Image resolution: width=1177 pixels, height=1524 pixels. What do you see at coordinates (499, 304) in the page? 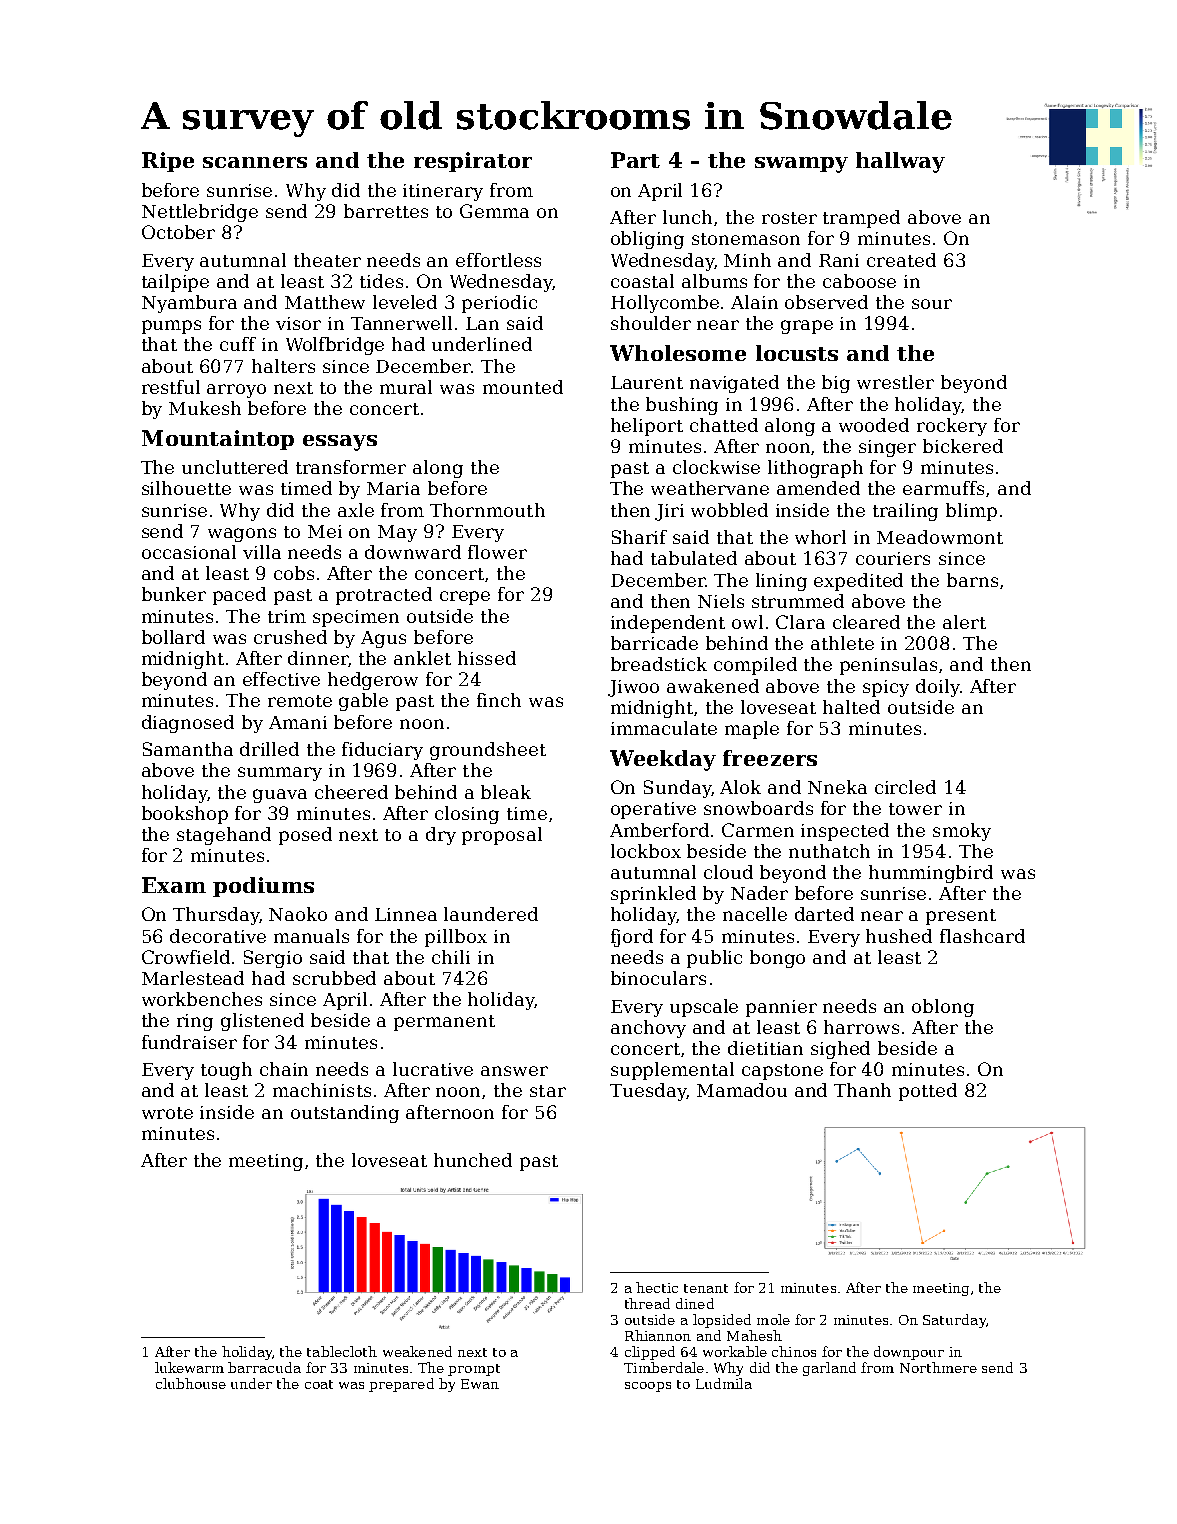
I see `periodic` at bounding box center [499, 304].
